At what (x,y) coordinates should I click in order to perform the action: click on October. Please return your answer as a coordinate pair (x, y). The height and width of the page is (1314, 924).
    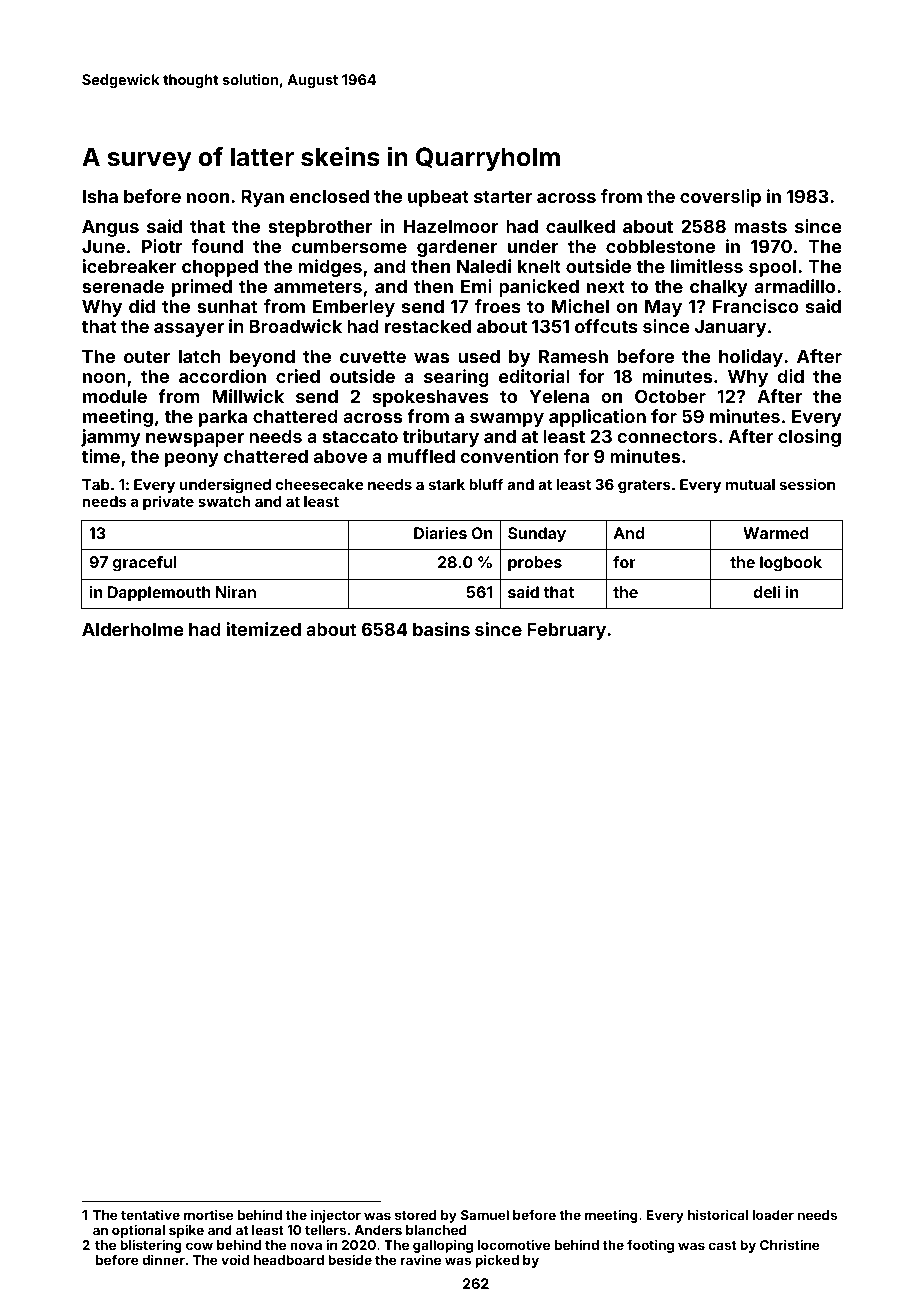
    Looking at the image, I should click on (670, 396).
